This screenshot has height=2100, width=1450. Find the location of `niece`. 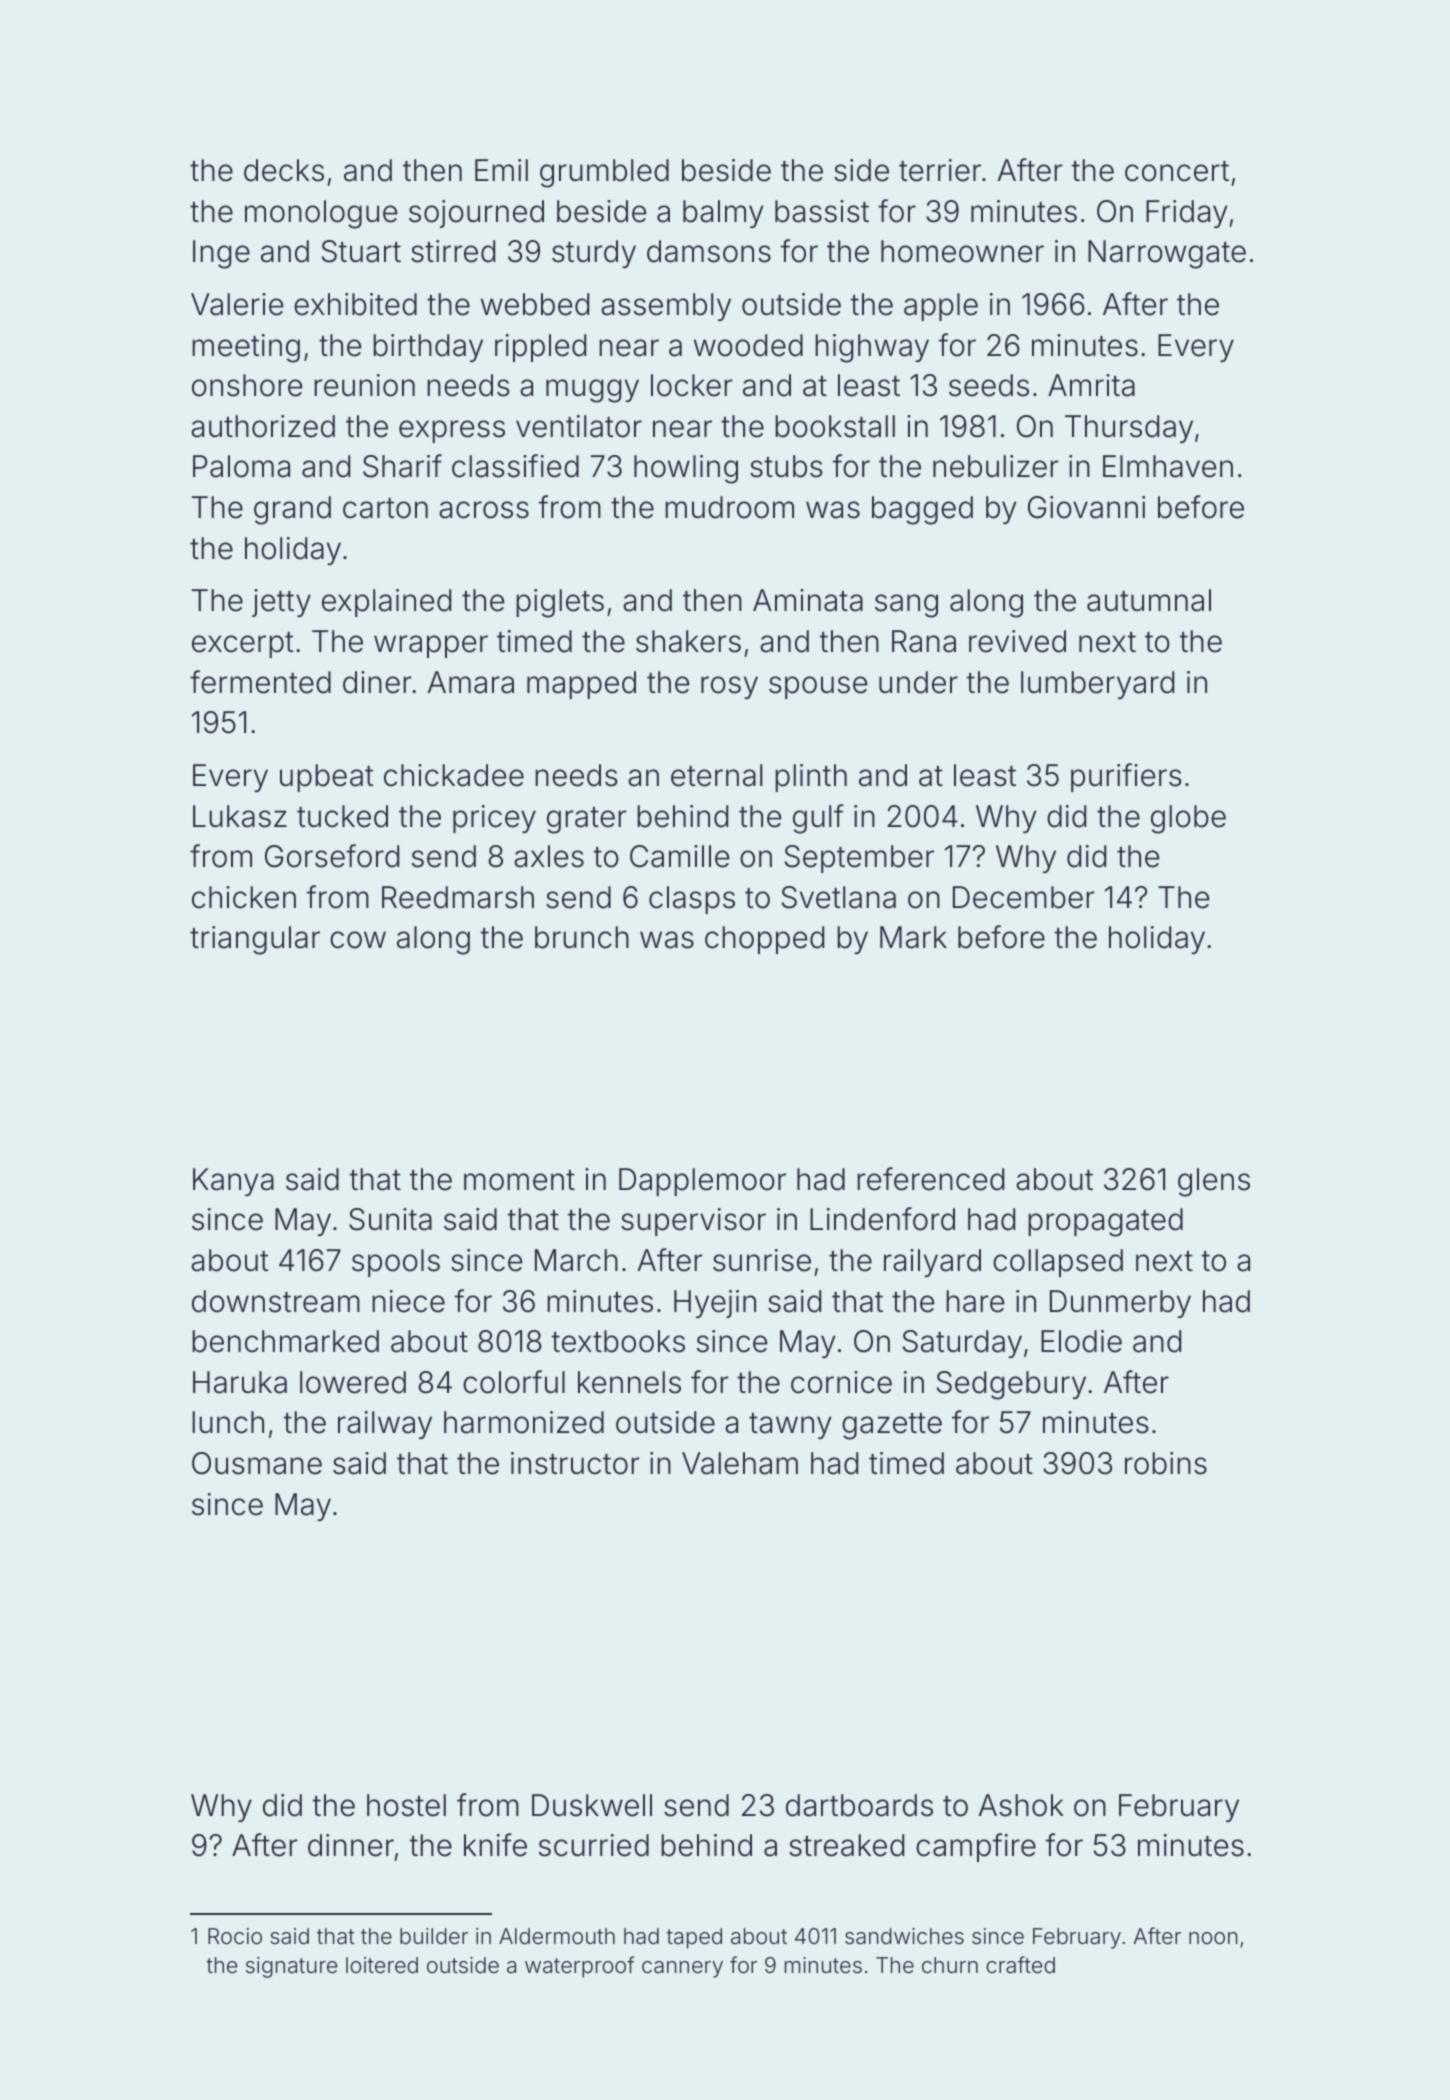

niece is located at coordinates (408, 1301).
